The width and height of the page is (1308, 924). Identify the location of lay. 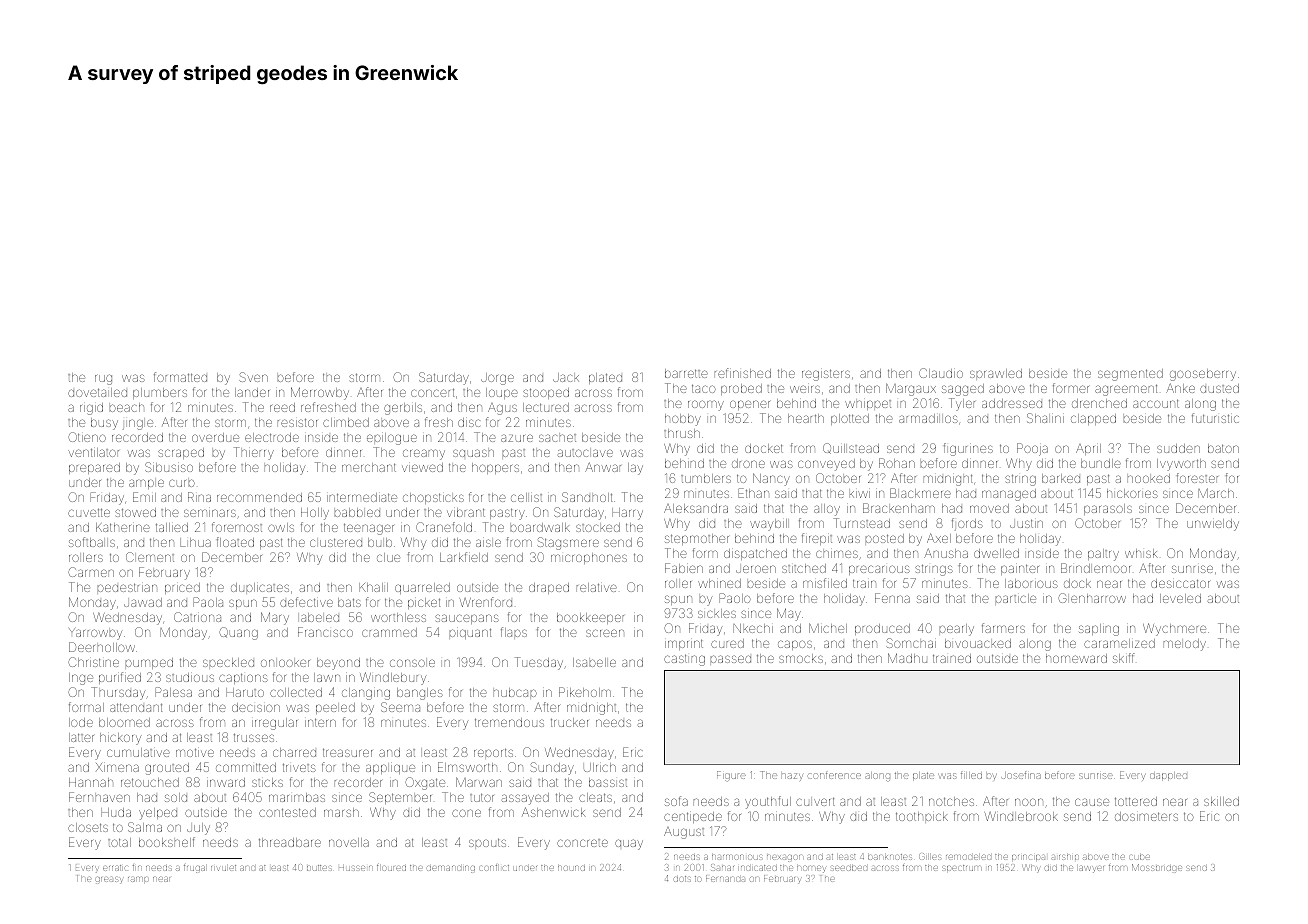
(635, 469).
